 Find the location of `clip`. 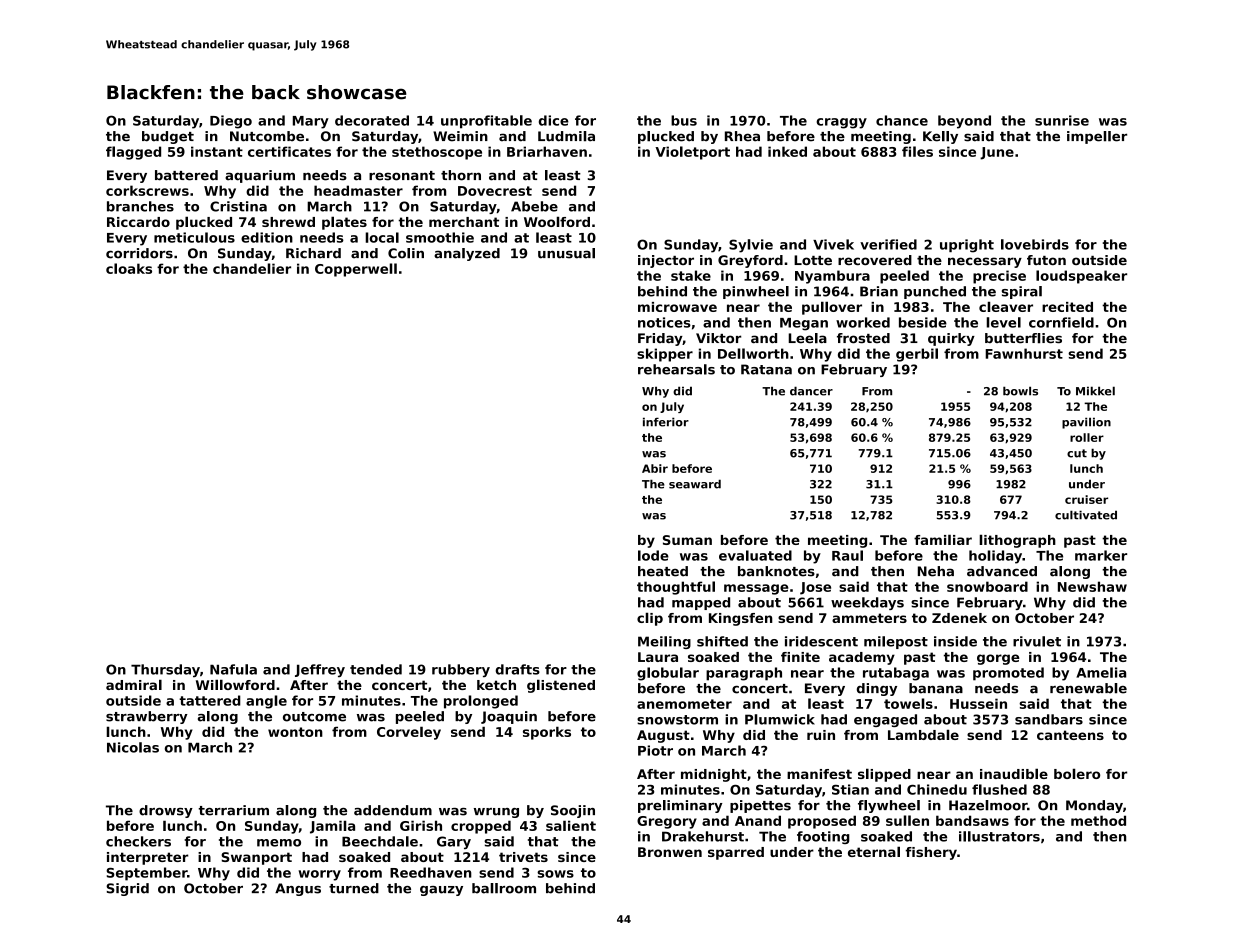

clip is located at coordinates (650, 619).
